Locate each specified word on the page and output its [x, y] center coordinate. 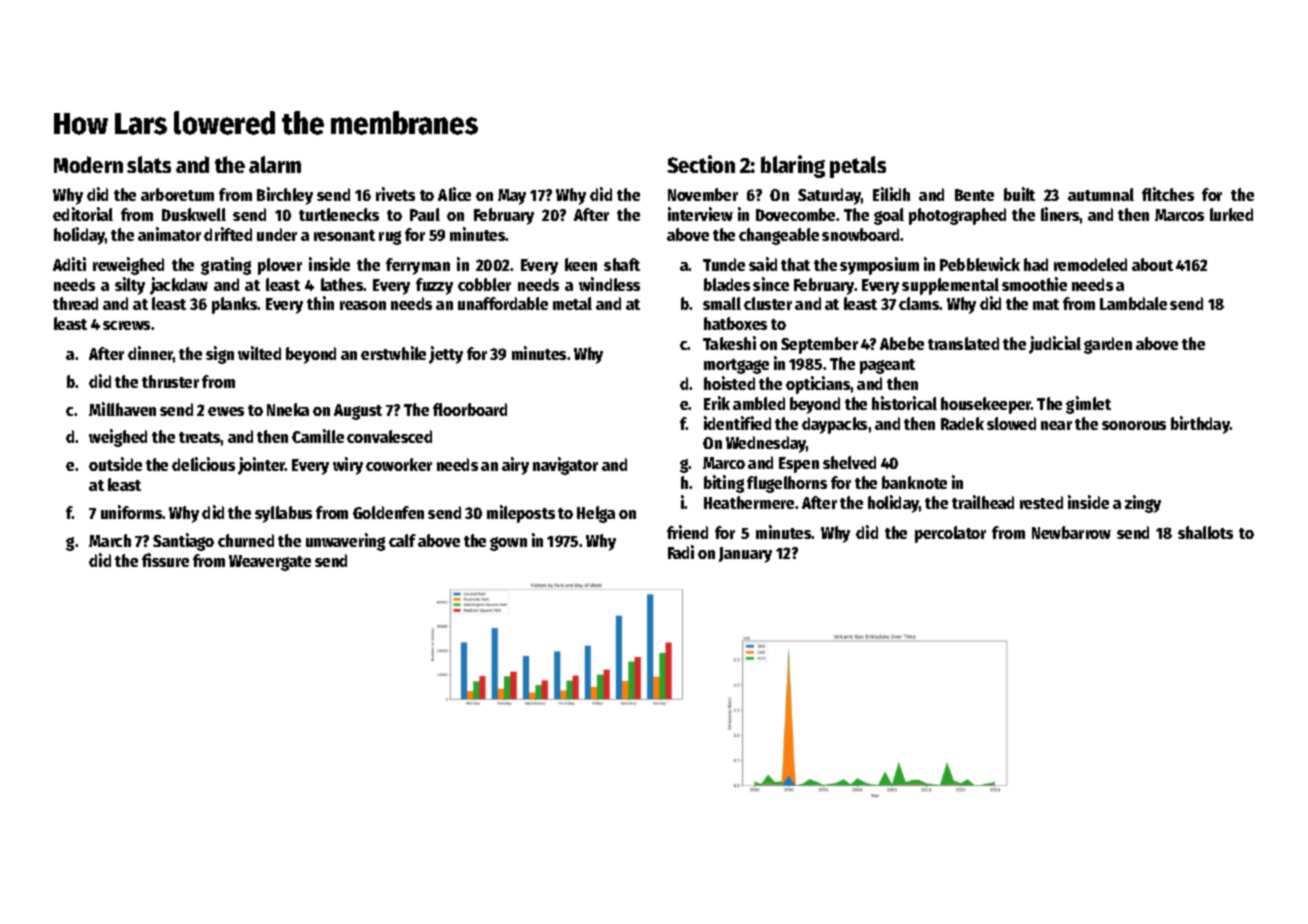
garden [1108, 345]
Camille [318, 436]
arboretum [177, 194]
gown [508, 544]
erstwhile [393, 353]
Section [701, 164]
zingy [1143, 504]
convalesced [389, 436]
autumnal [1101, 194]
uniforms [132, 512]
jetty [446, 355]
